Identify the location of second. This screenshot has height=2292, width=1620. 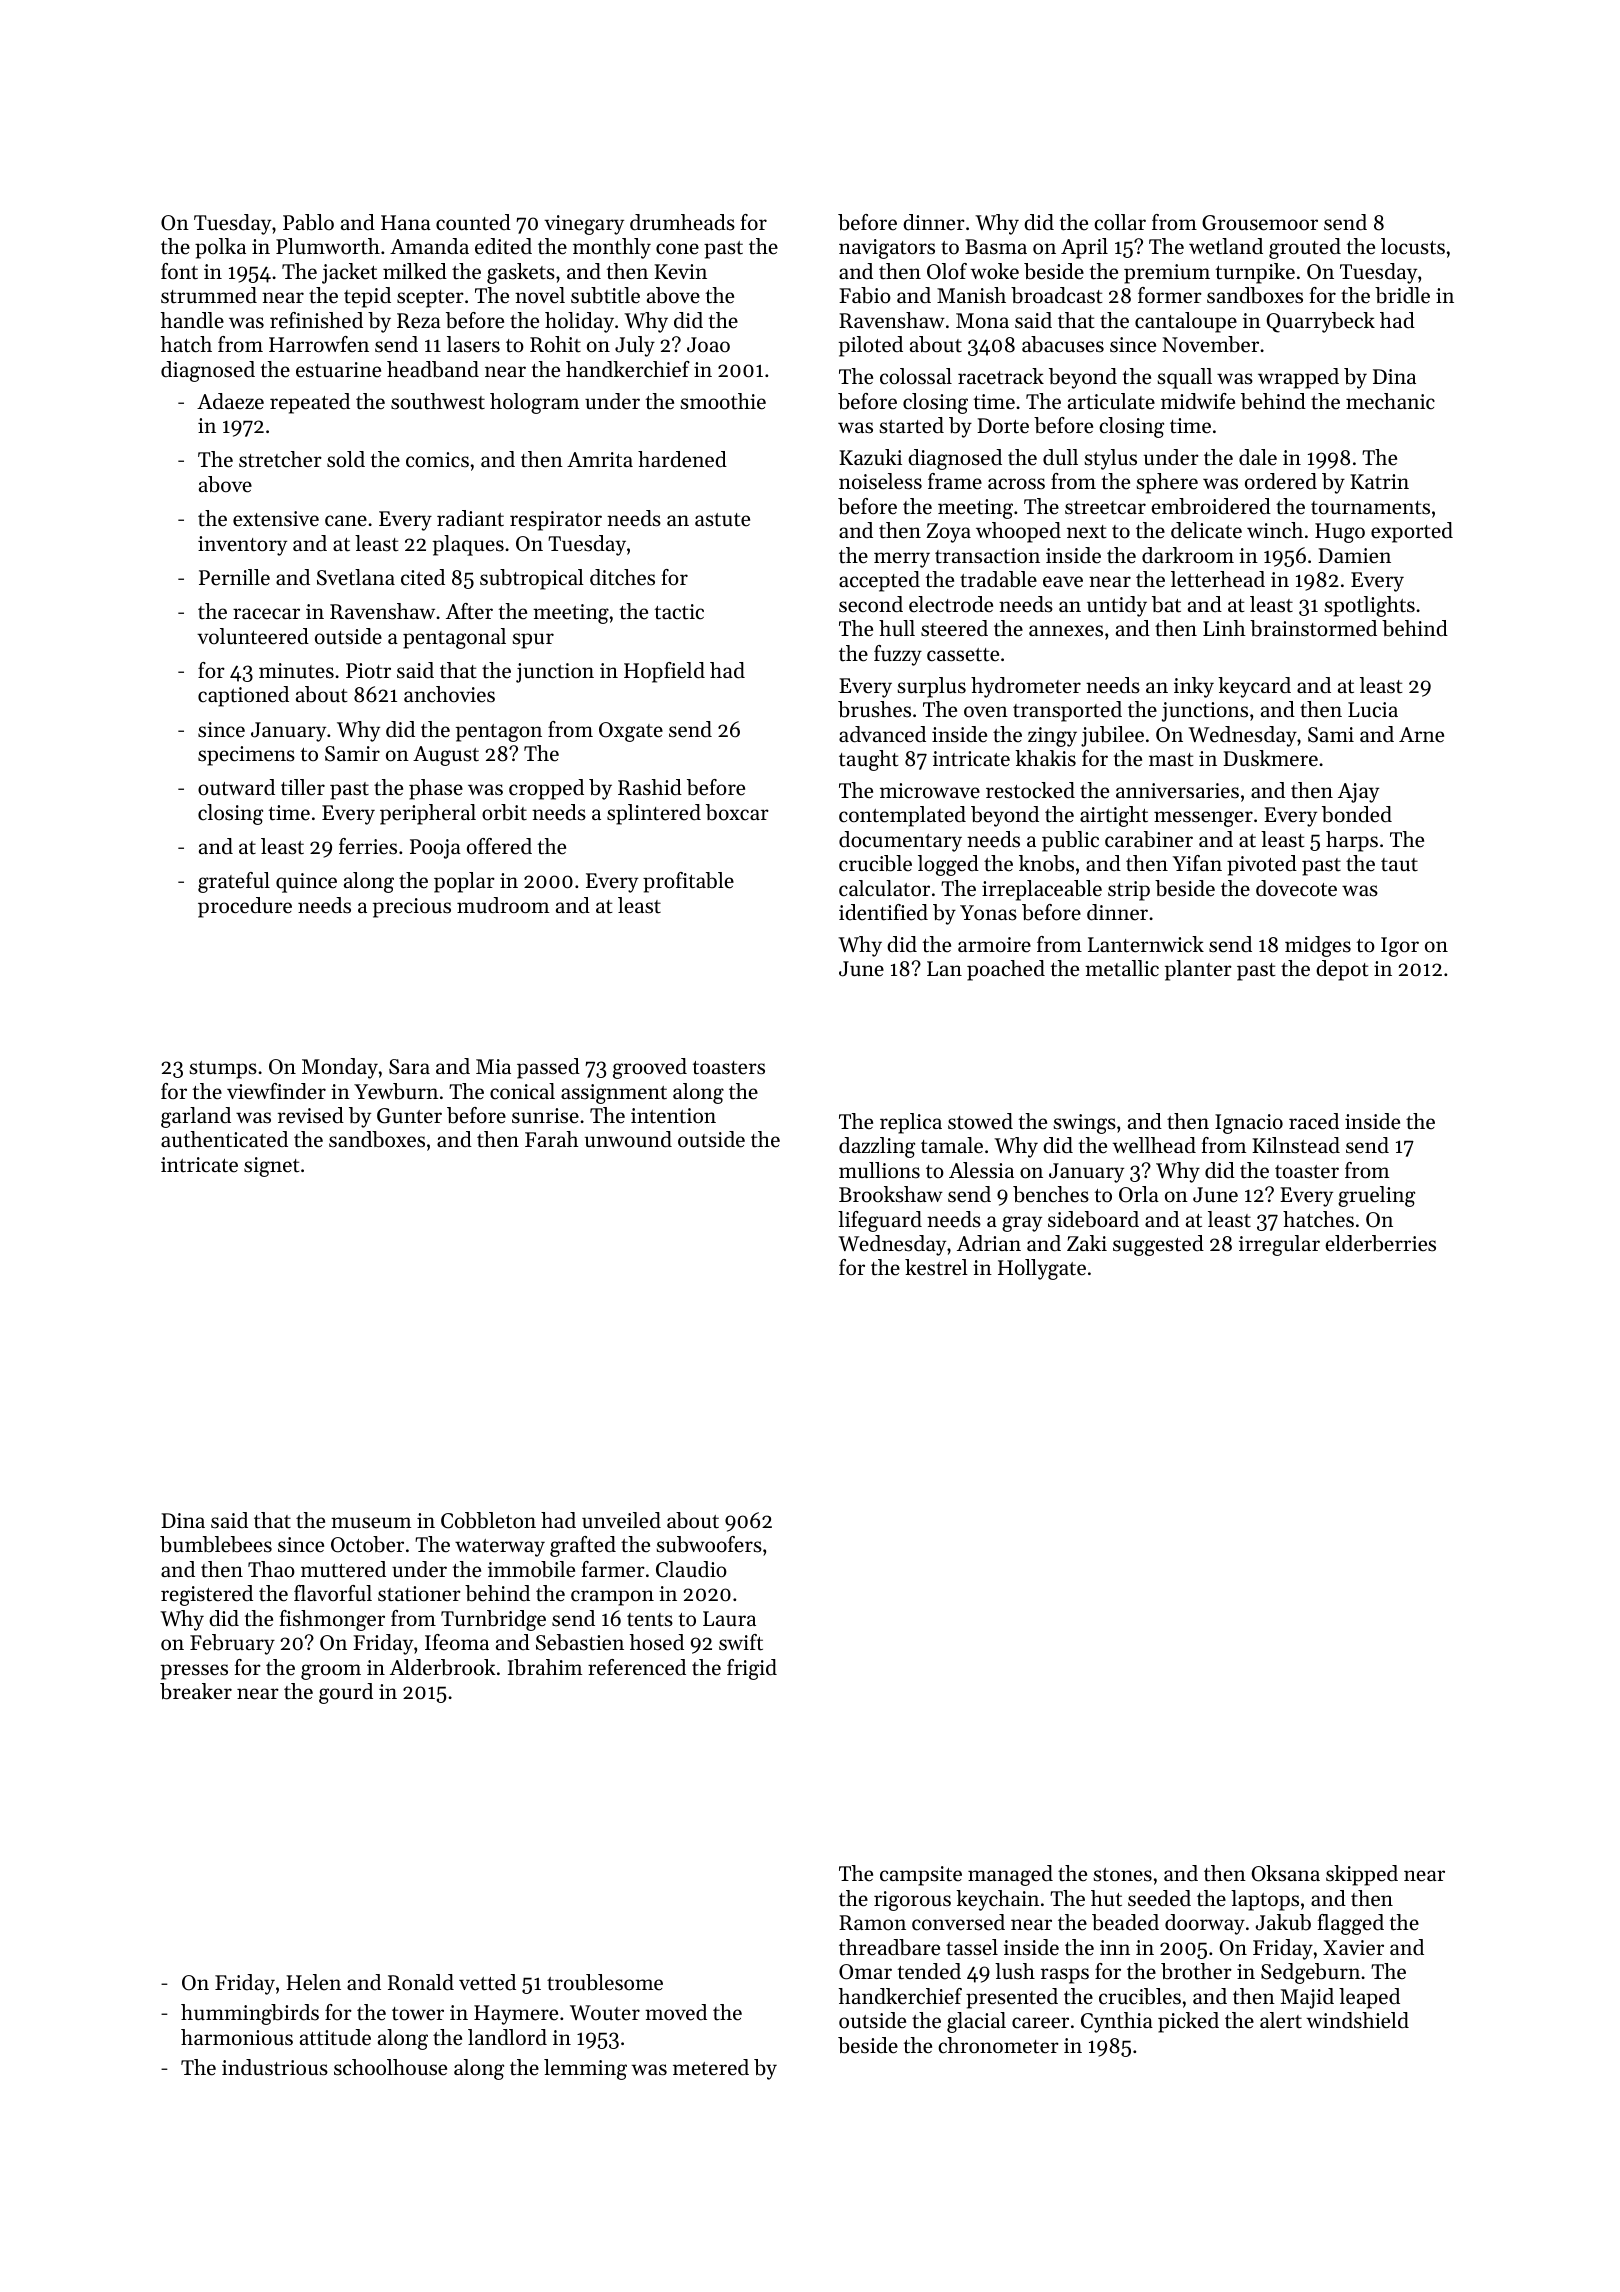
(871, 604).
